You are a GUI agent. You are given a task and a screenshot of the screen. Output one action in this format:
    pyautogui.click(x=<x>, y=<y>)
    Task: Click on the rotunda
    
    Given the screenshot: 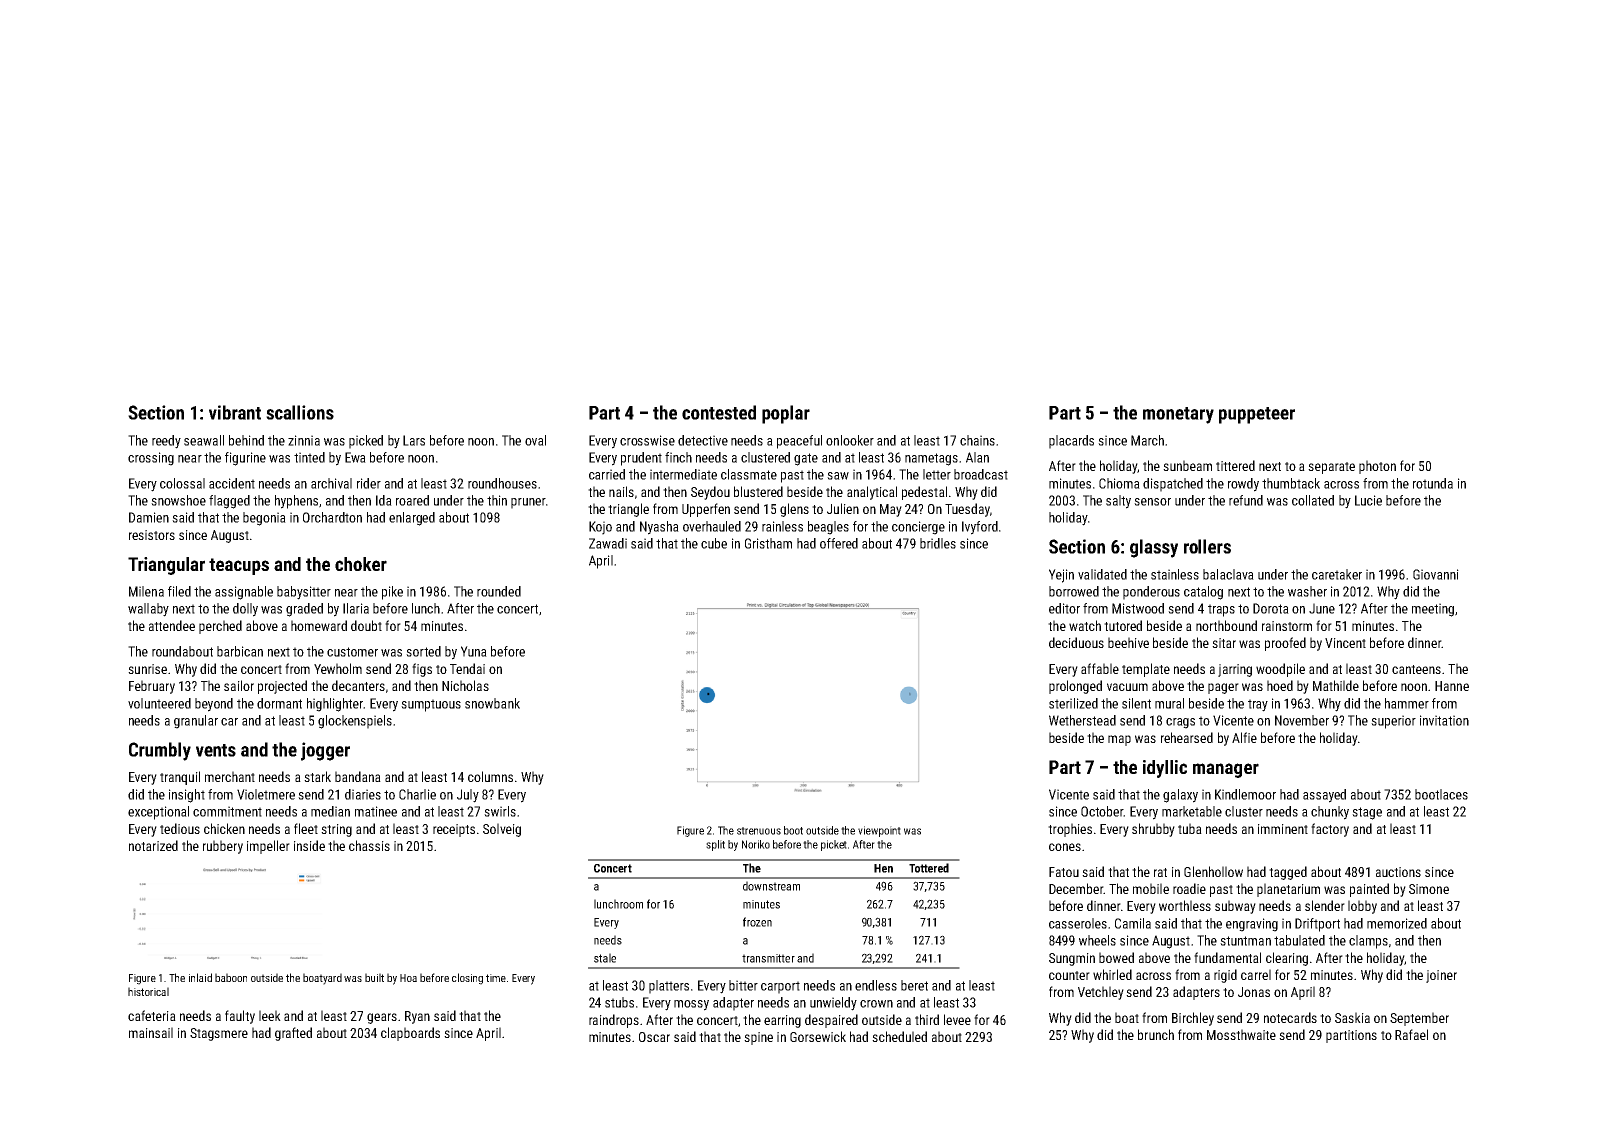 What is the action you would take?
    pyautogui.click(x=1433, y=483)
